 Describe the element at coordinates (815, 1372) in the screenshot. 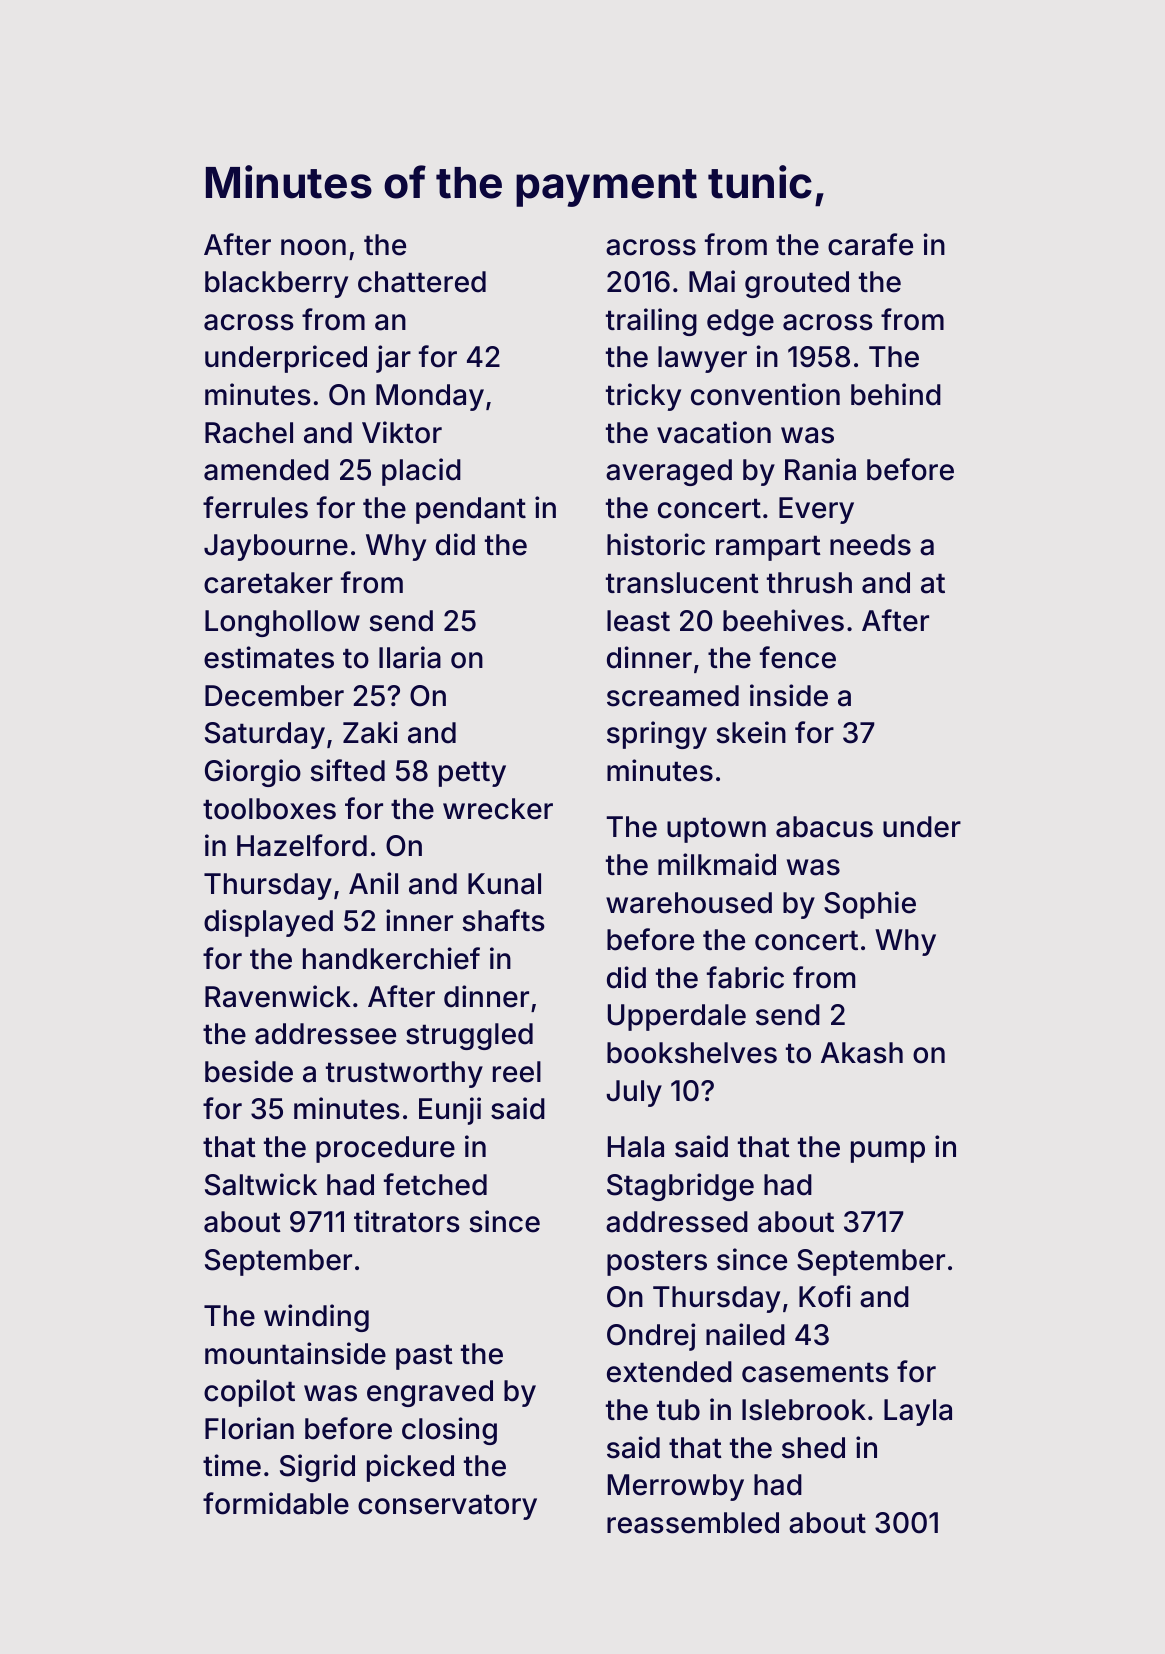

I see `casements` at that location.
